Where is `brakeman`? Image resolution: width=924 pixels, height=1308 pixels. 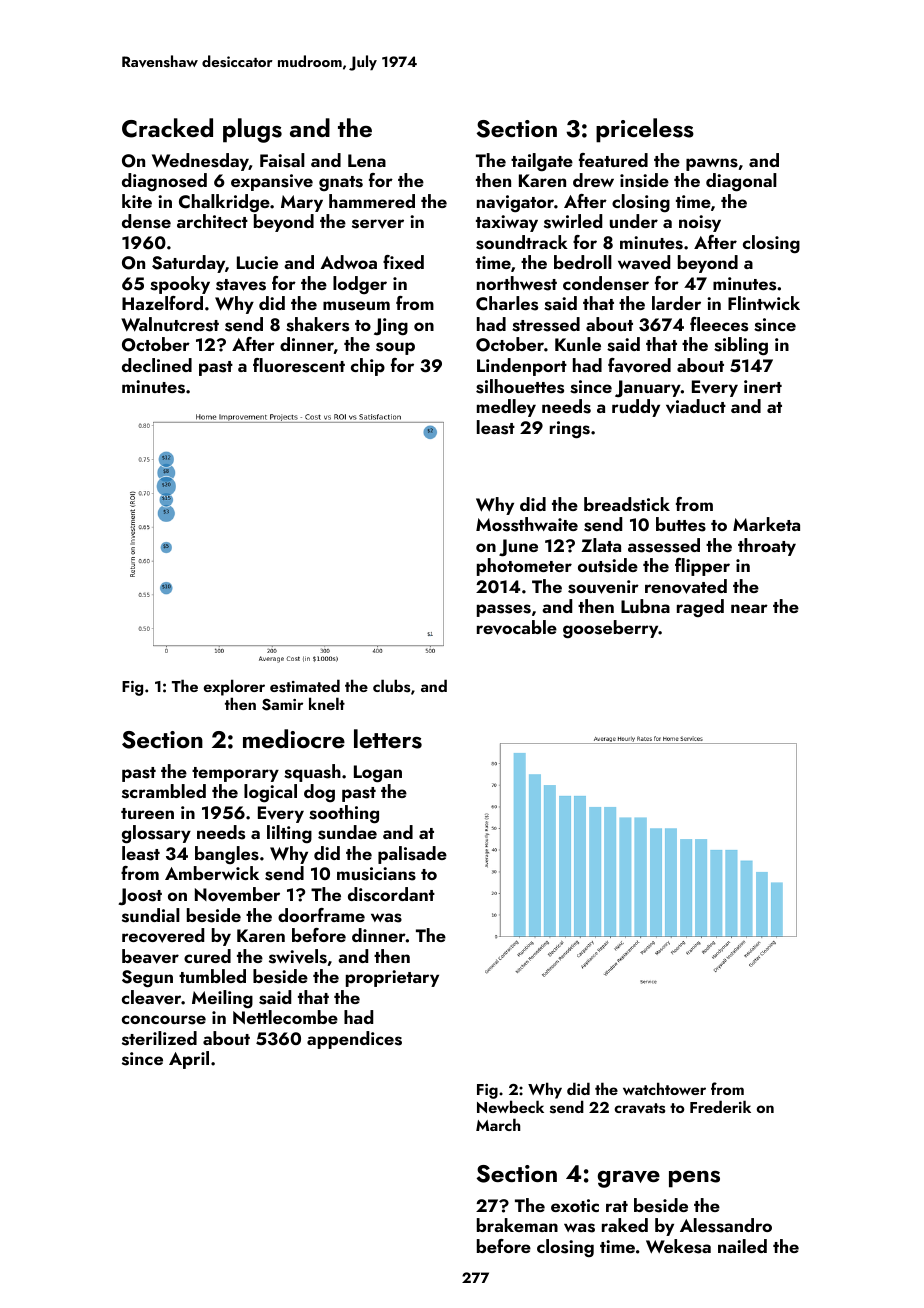
brakeman is located at coordinates (517, 1225).
